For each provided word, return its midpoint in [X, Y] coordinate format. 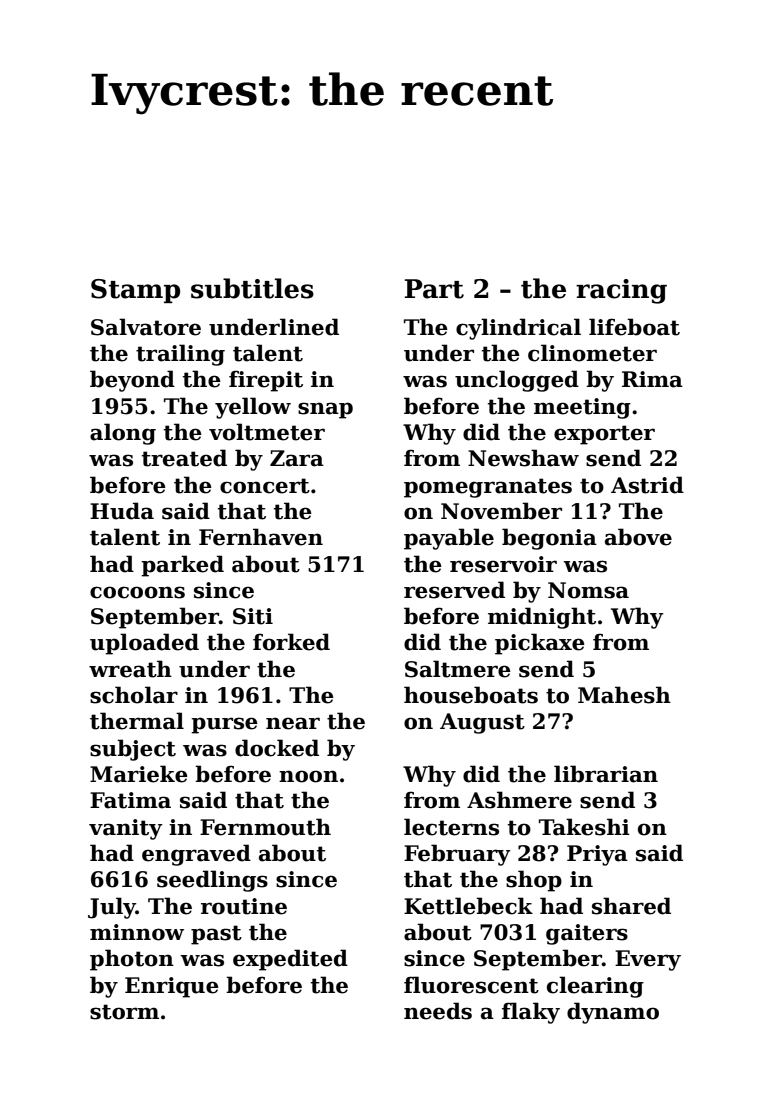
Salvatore [146, 327]
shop [534, 881]
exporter [604, 435]
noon [308, 776]
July [112, 908]
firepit [266, 381]
